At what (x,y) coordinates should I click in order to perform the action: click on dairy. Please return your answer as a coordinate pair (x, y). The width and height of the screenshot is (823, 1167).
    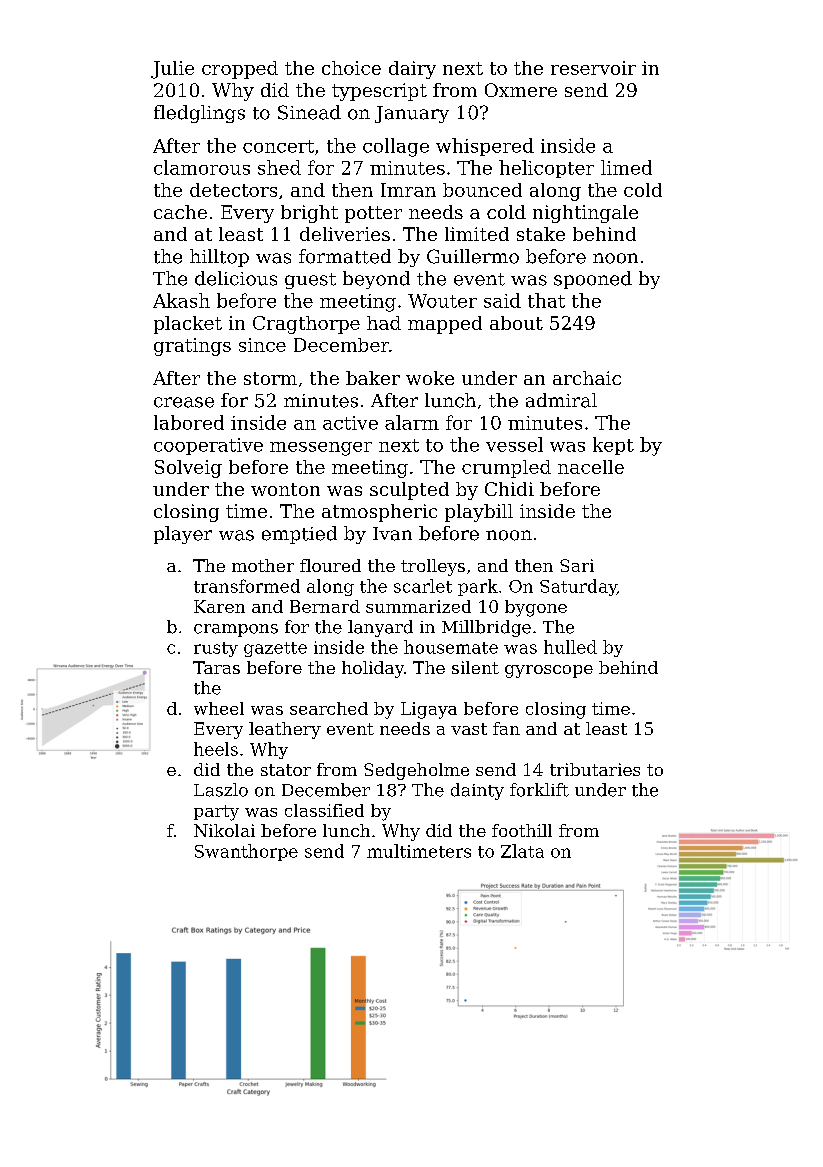
    Looking at the image, I should click on (412, 70).
